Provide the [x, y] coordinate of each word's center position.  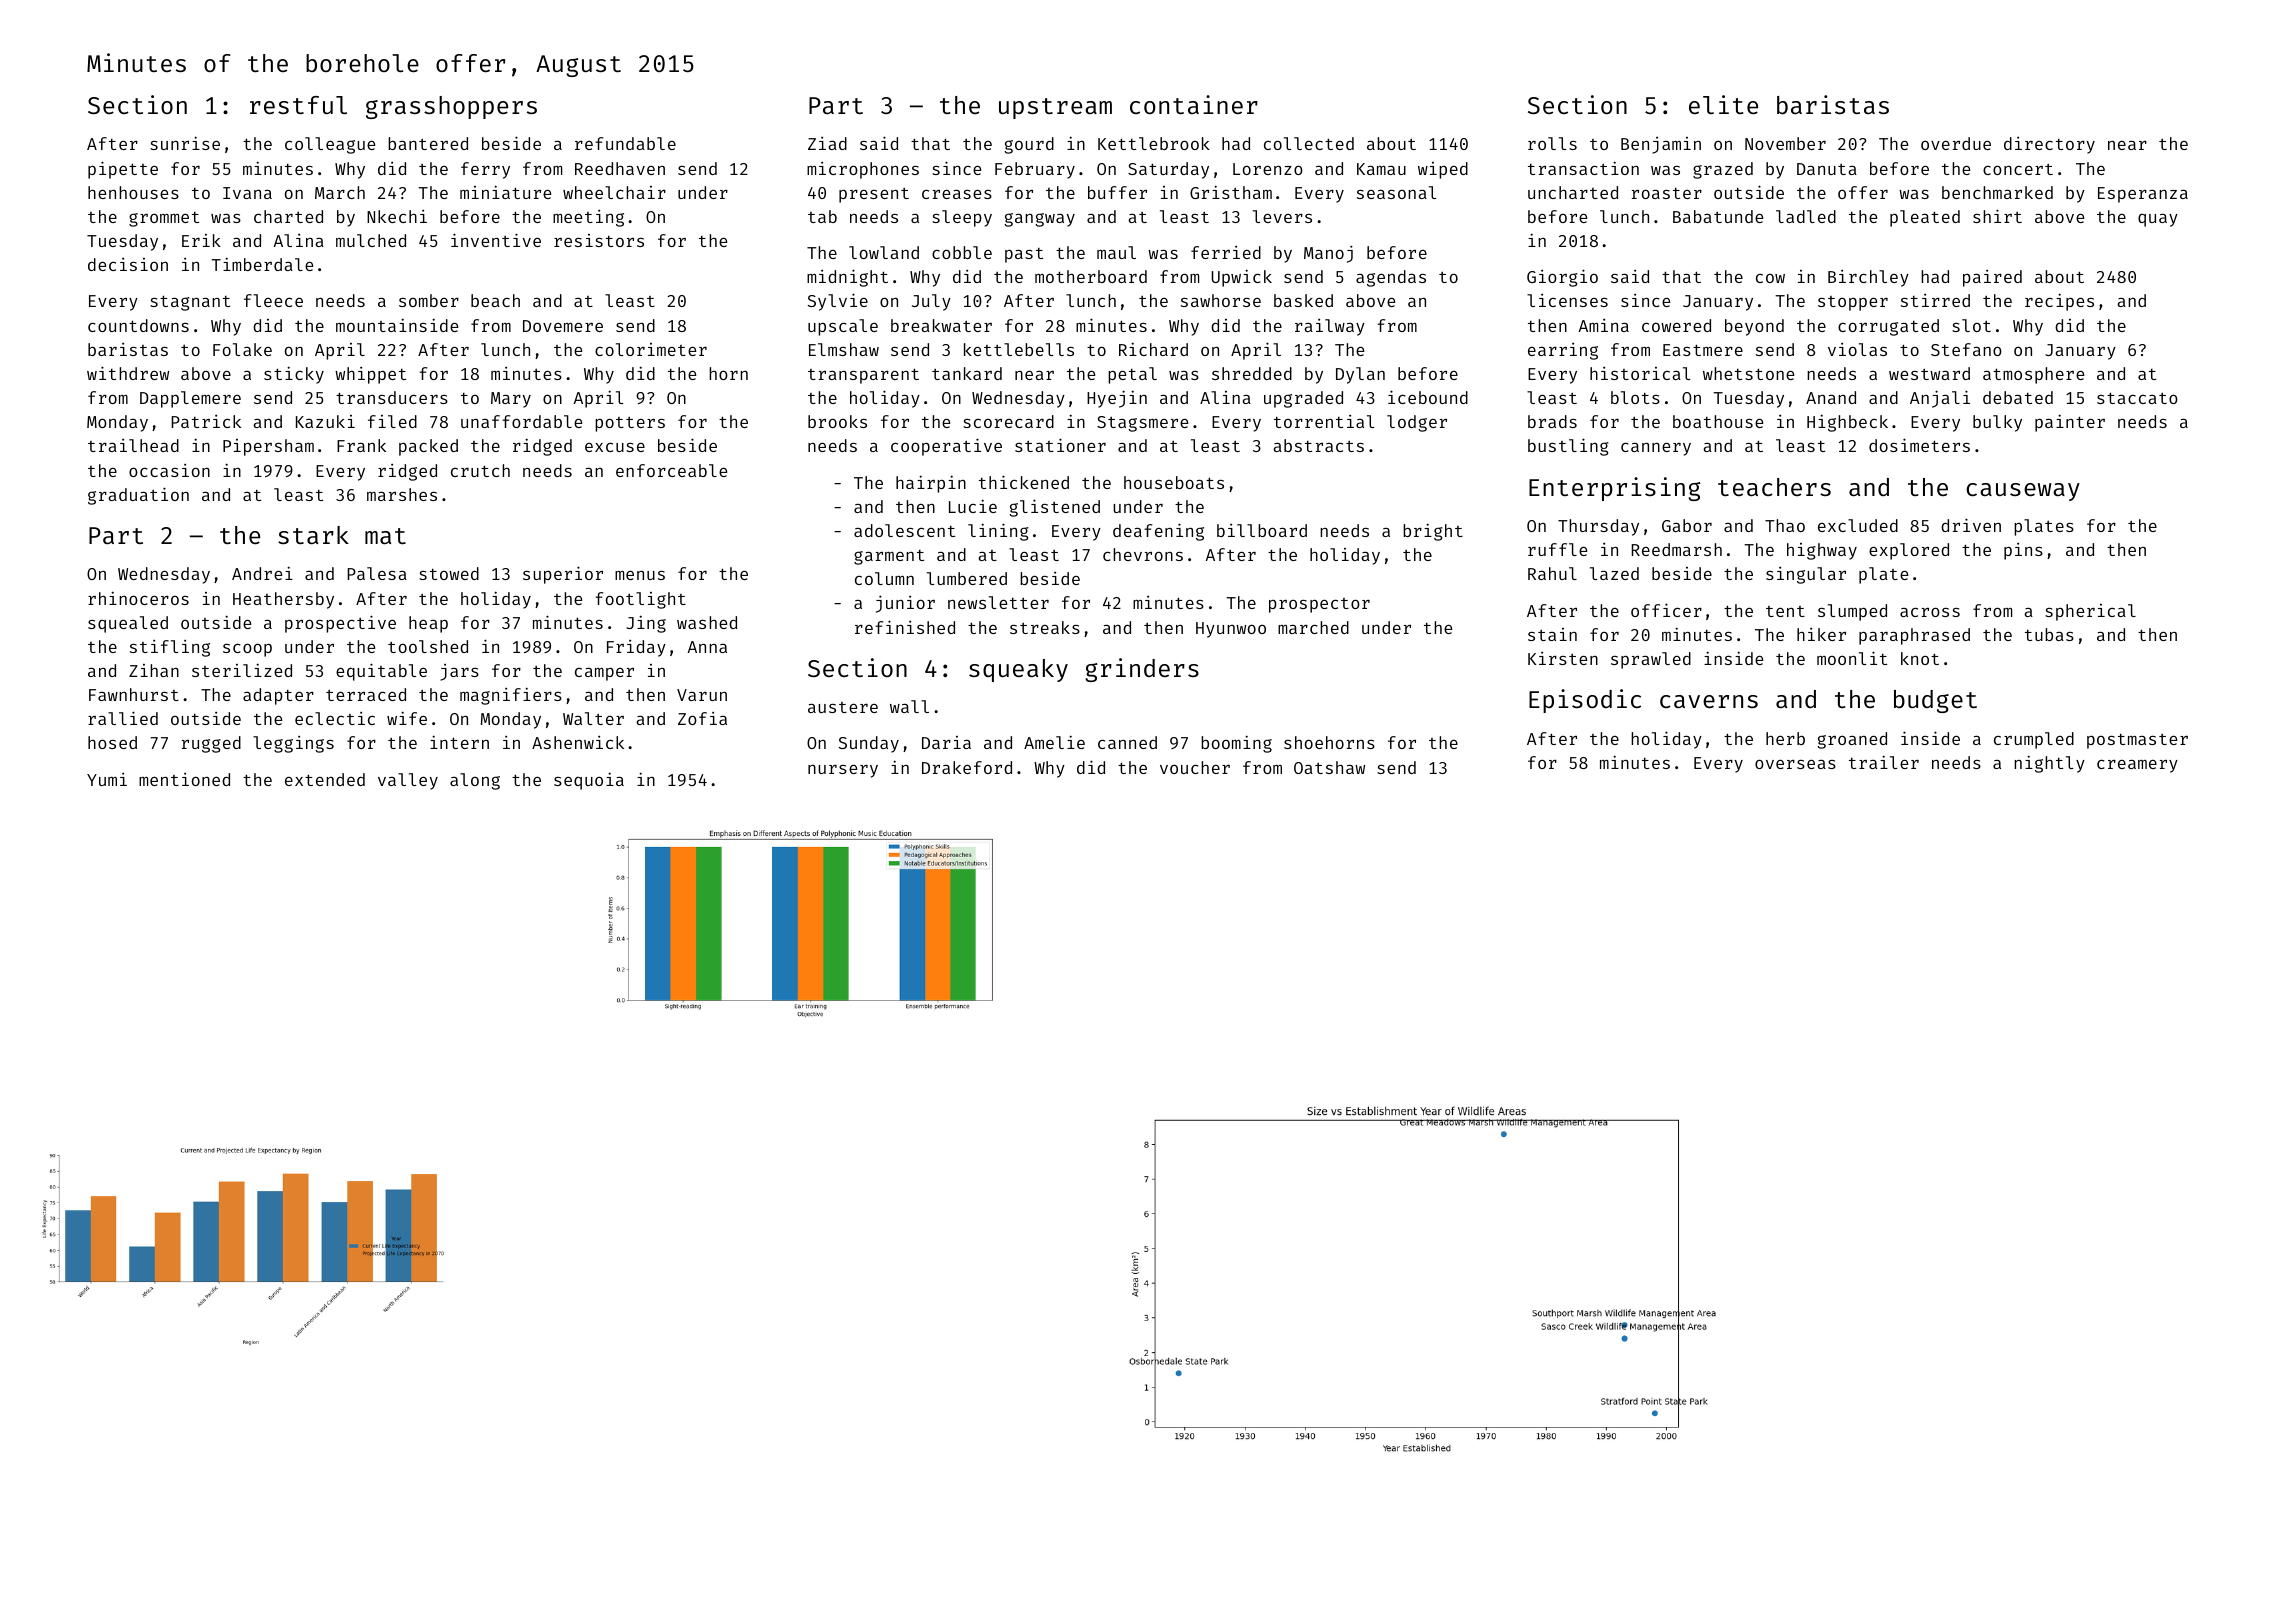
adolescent [904, 530]
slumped [1852, 612]
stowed [449, 573]
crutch [480, 470]
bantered [428, 143]
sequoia [589, 781]
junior [905, 604]
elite [1723, 104]
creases [957, 194]
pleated [1925, 218]
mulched [371, 240]
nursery [843, 771]
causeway [2023, 492]
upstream [1055, 108]
